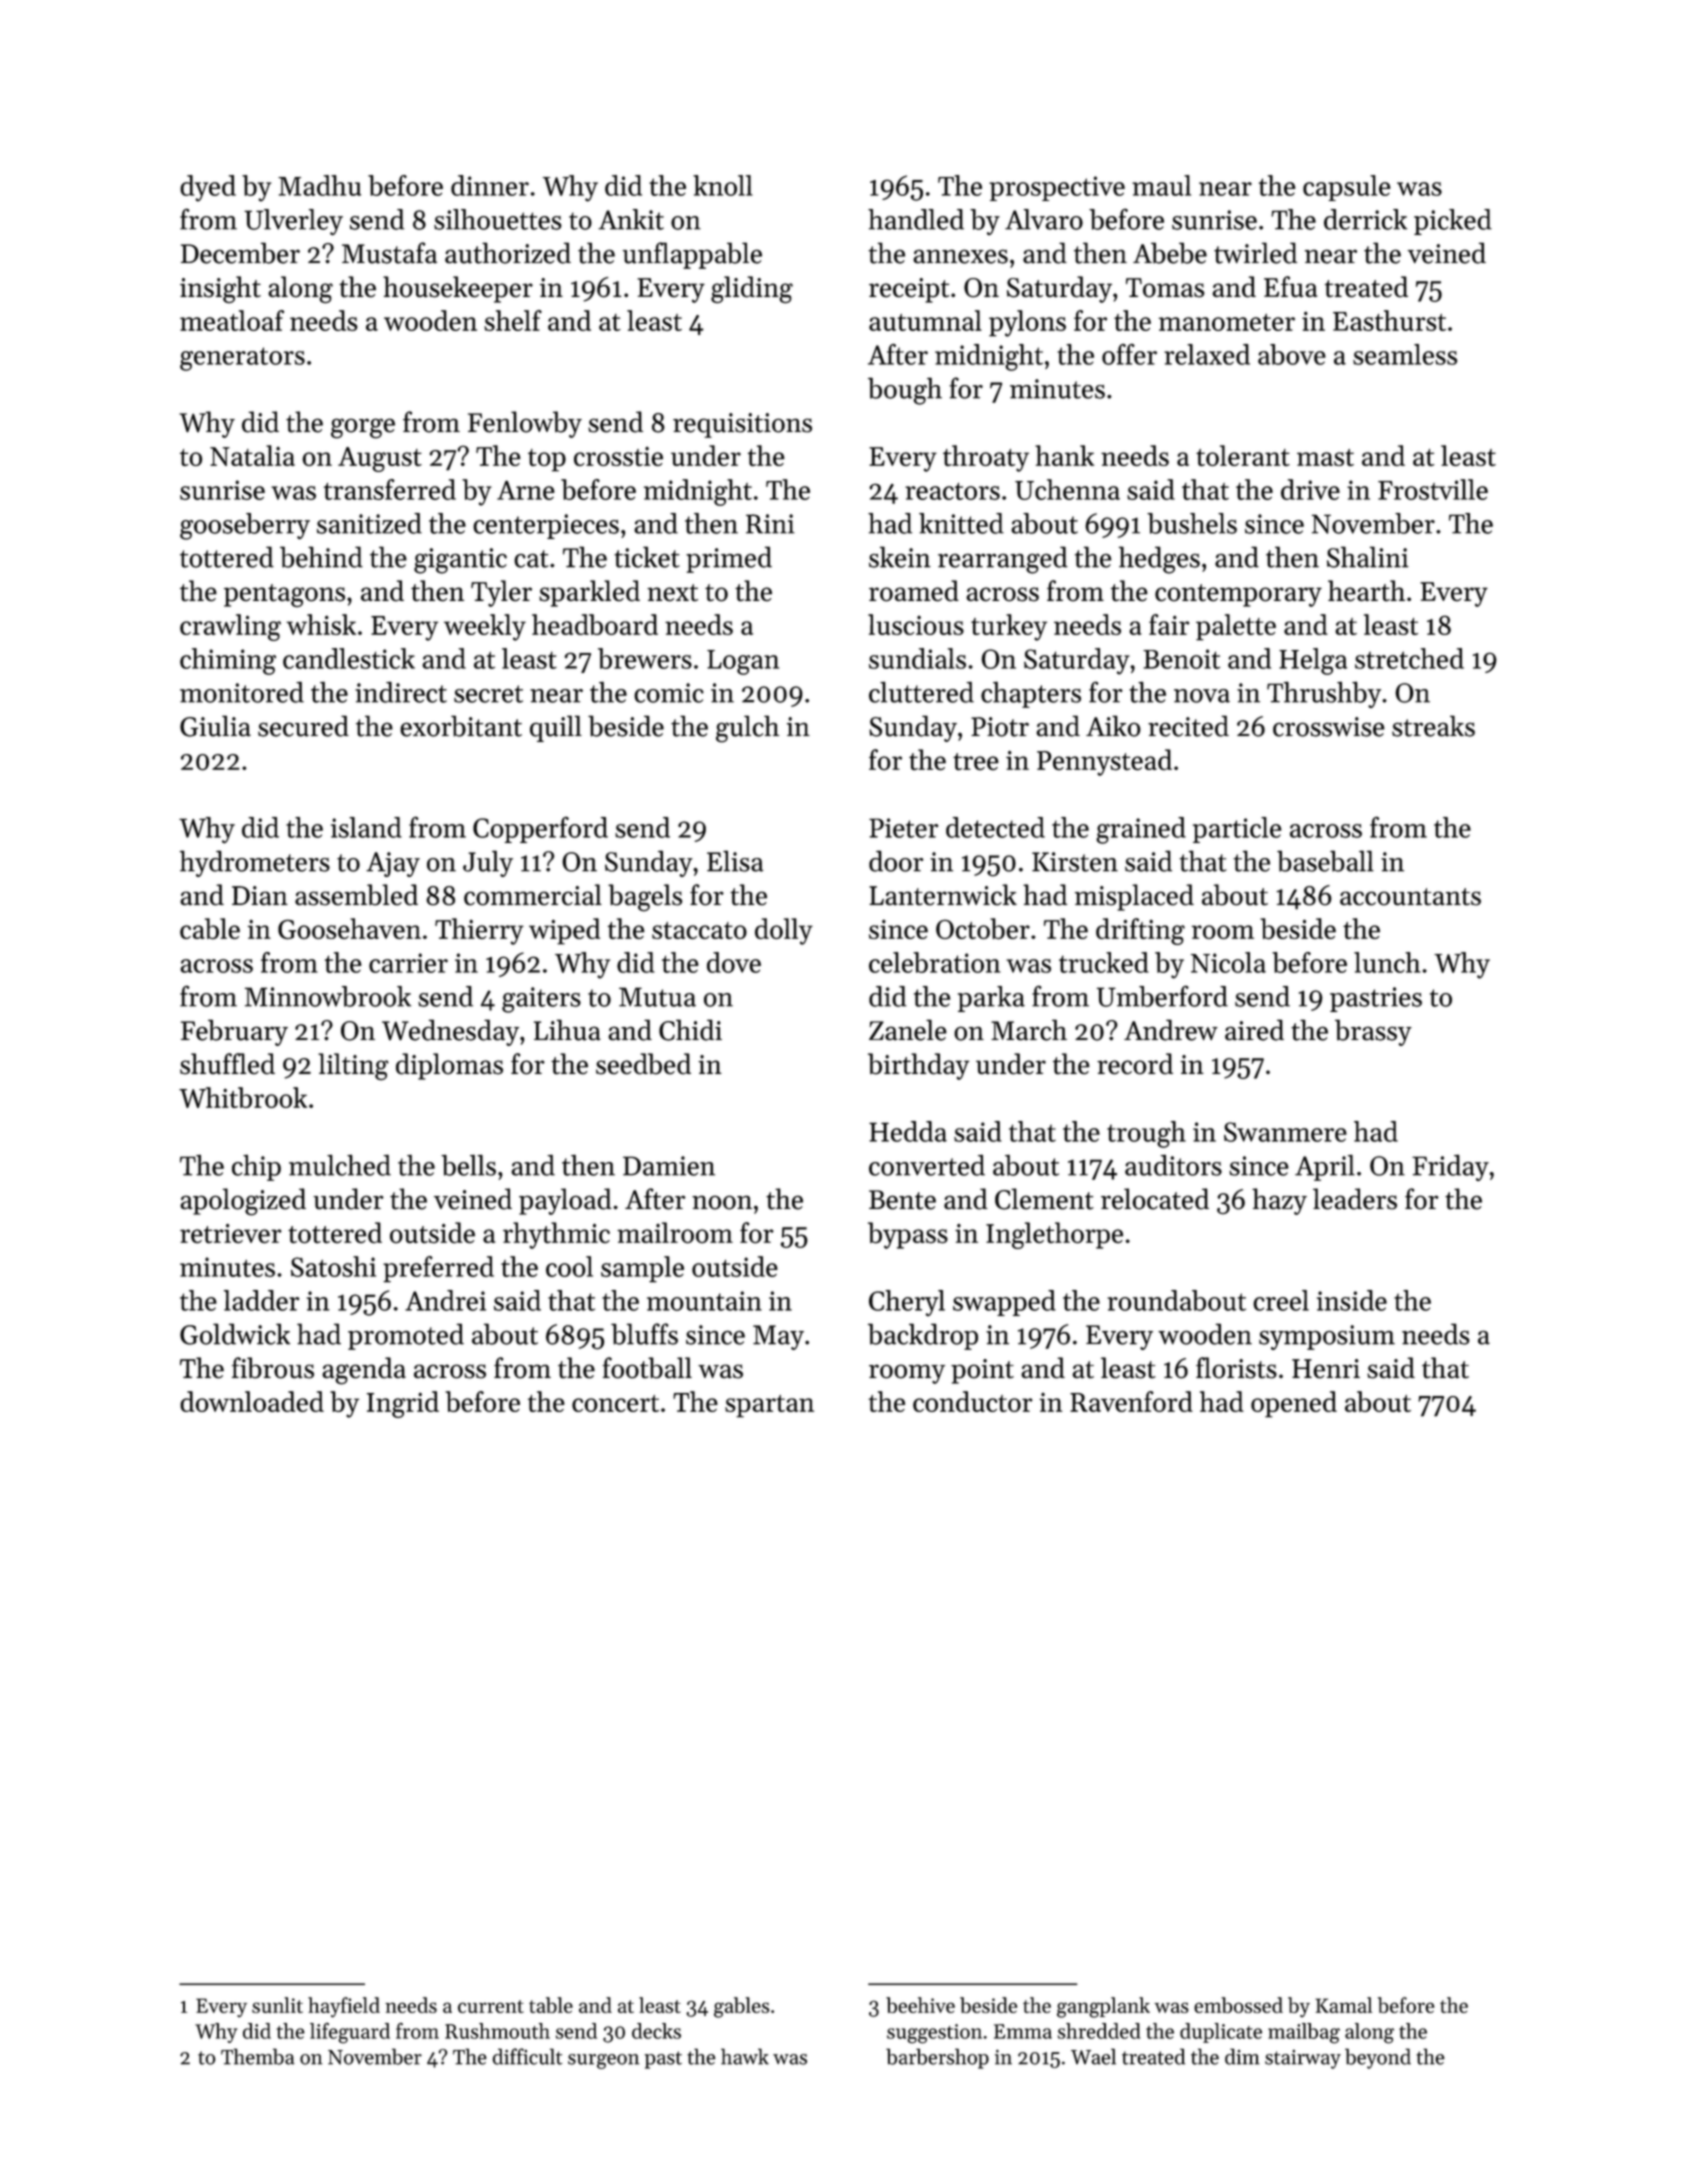 This document has width=1683, height=2178. What do you see at coordinates (1450, 1168) in the document?
I see `Friday` at bounding box center [1450, 1168].
